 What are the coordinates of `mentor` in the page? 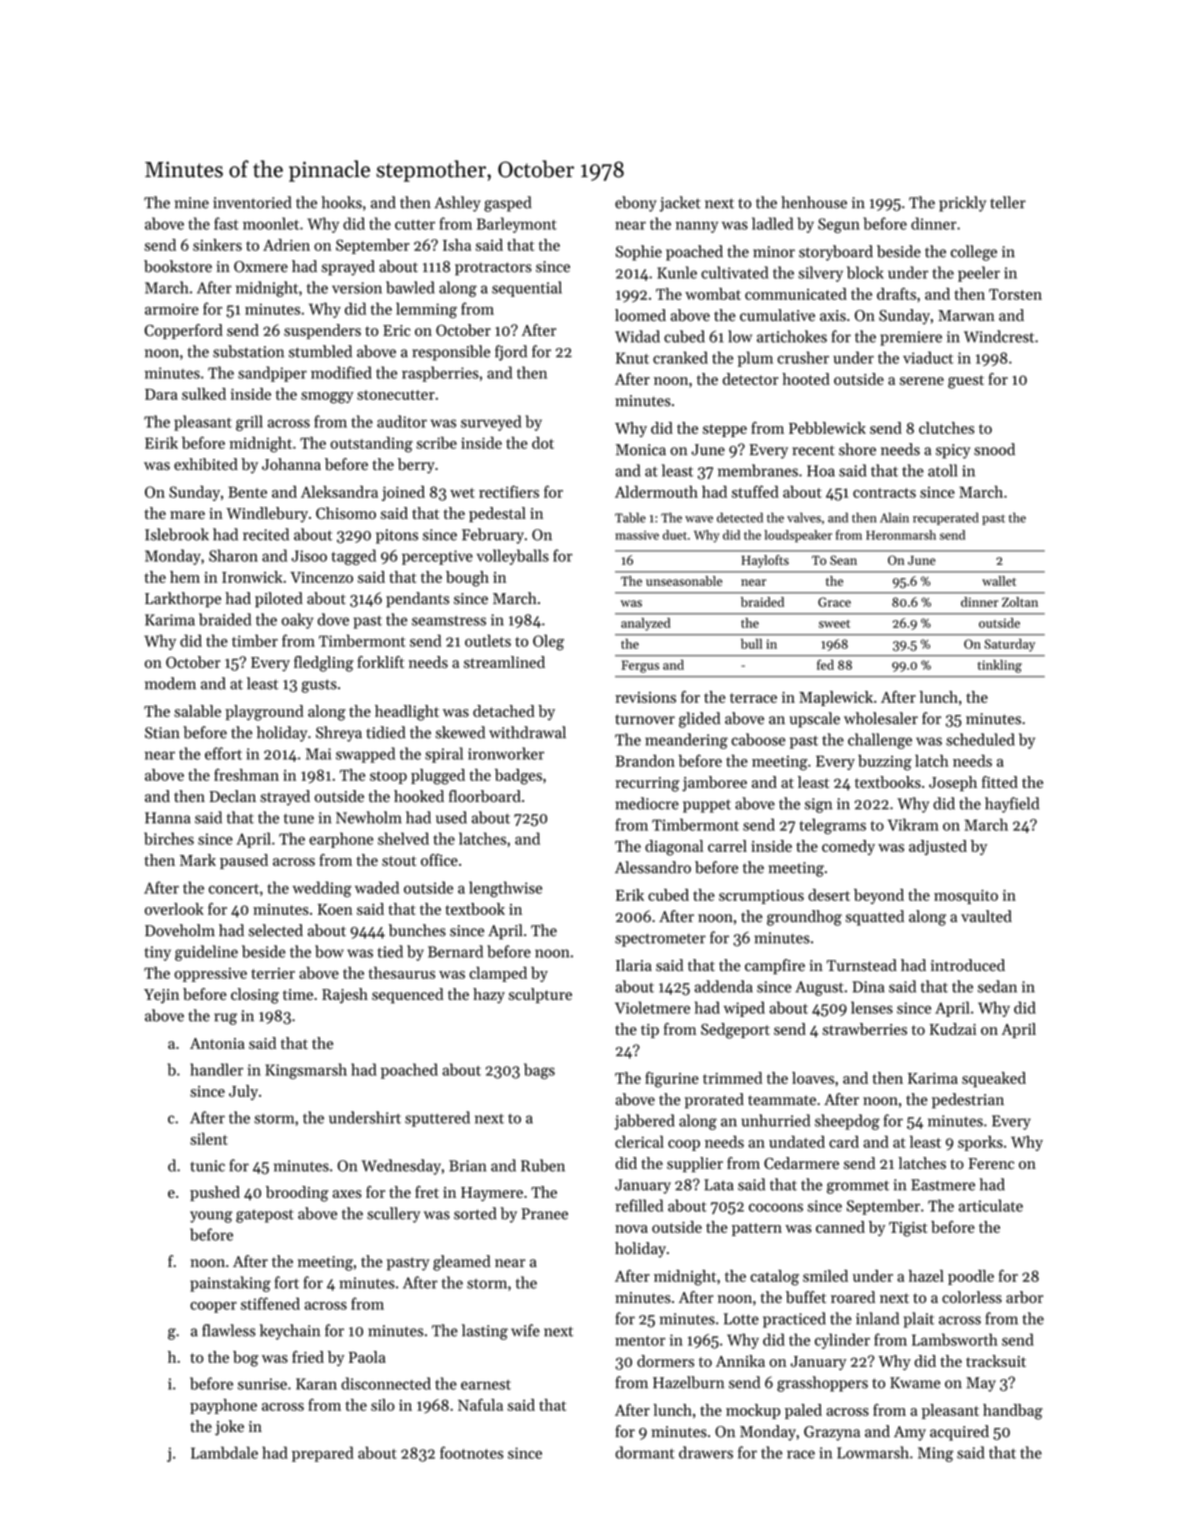 It's located at (640, 1341).
